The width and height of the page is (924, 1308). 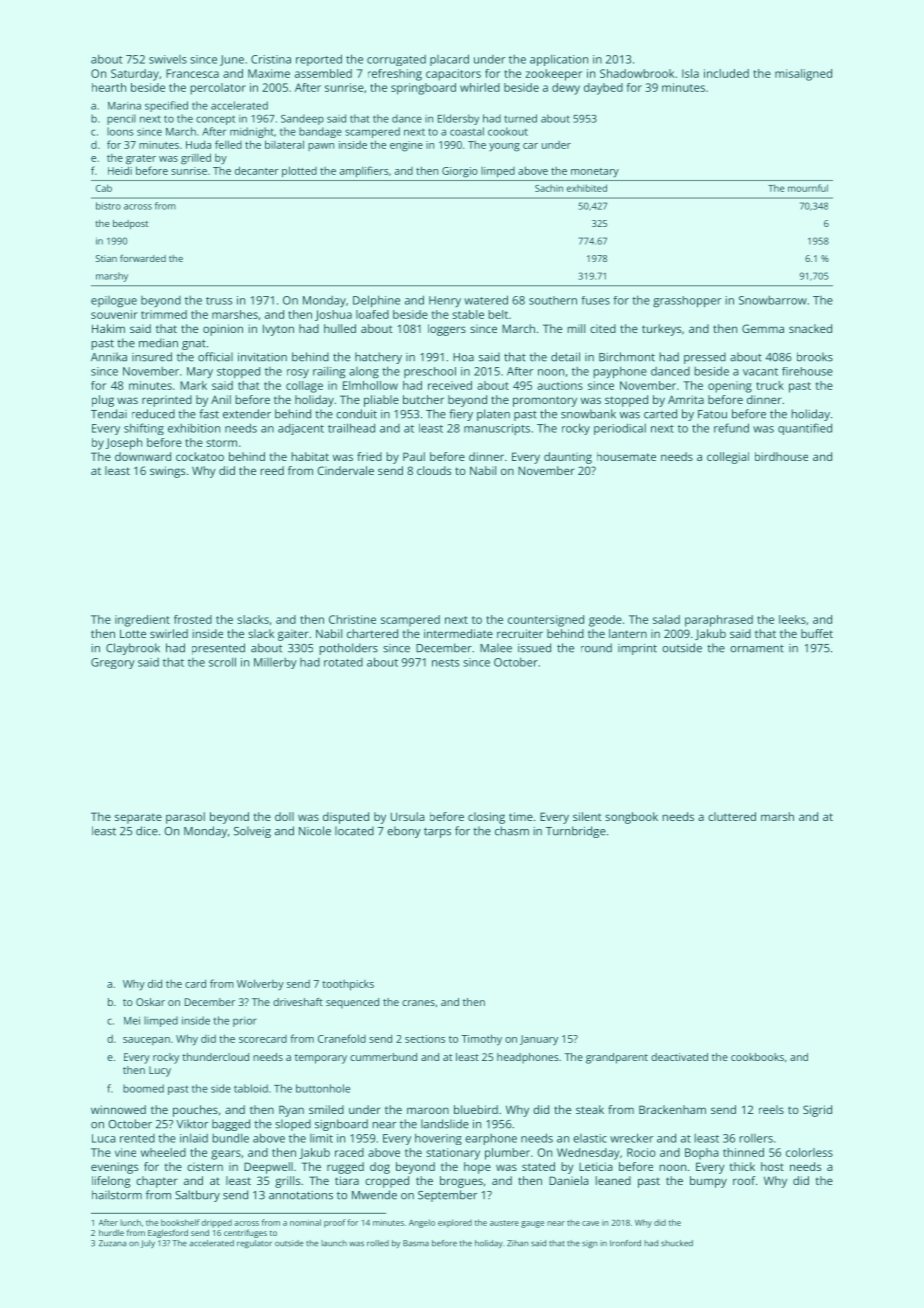 What do you see at coordinates (254, 1244) in the page?
I see `regulator` at bounding box center [254, 1244].
